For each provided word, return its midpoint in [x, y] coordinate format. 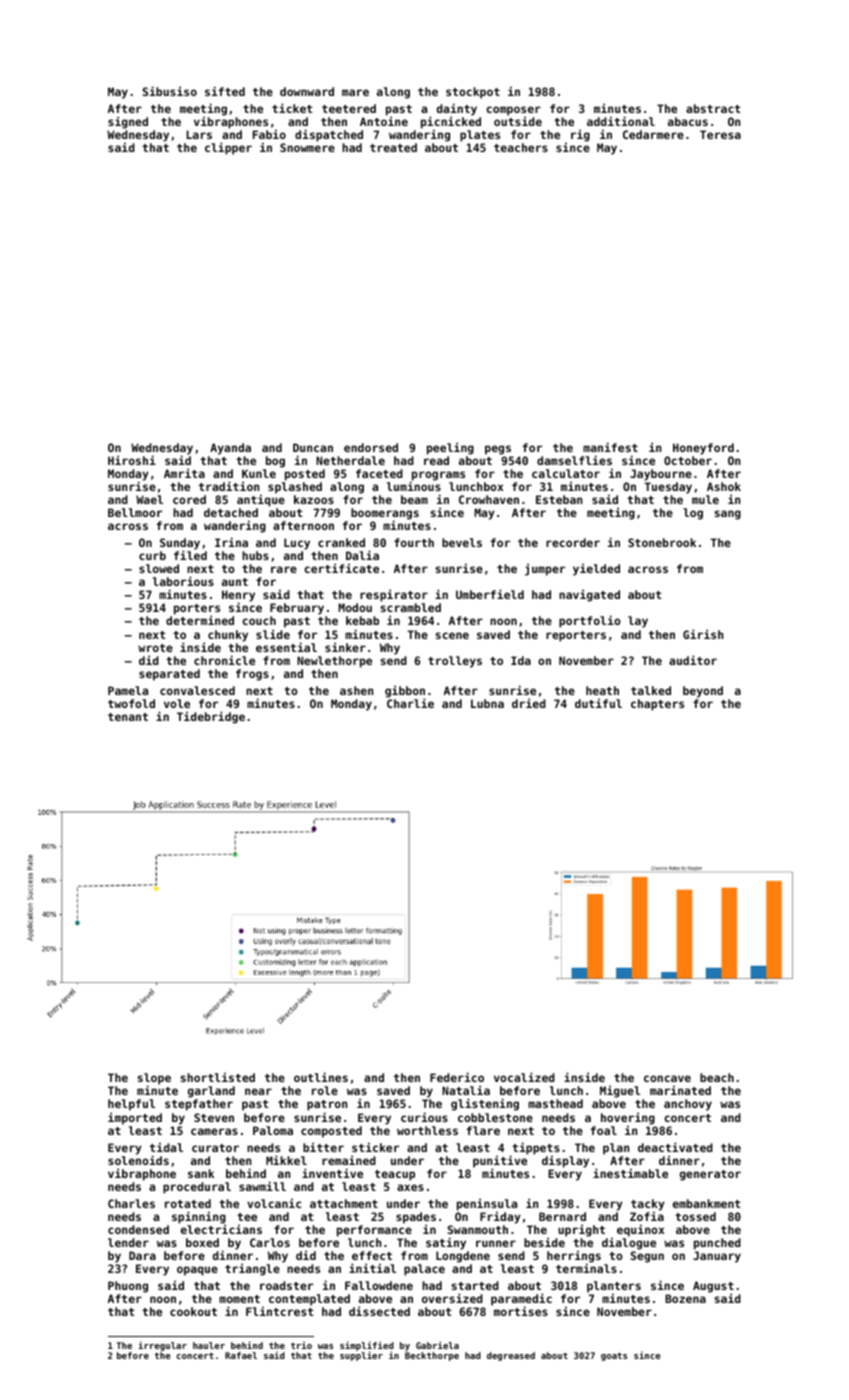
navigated [589, 595]
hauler [209, 1345]
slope [154, 1079]
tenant [128, 717]
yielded [596, 569]
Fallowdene [379, 1285]
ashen [356, 690]
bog [275, 462]
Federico [457, 1077]
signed [128, 122]
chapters [657, 705]
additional [621, 121]
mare [355, 92]
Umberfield [490, 594]
